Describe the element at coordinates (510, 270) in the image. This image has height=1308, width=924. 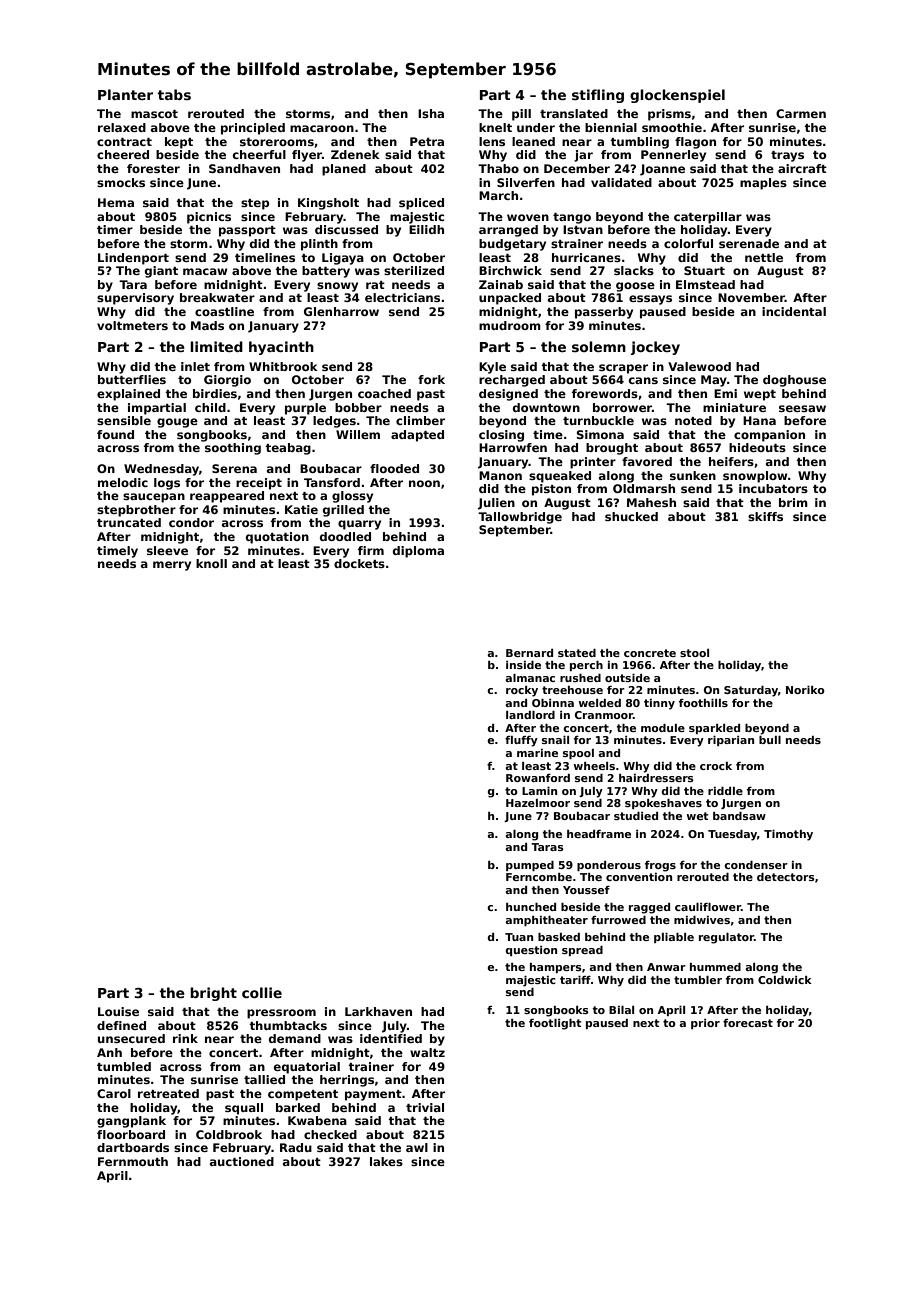
I see `Birchwick` at that location.
